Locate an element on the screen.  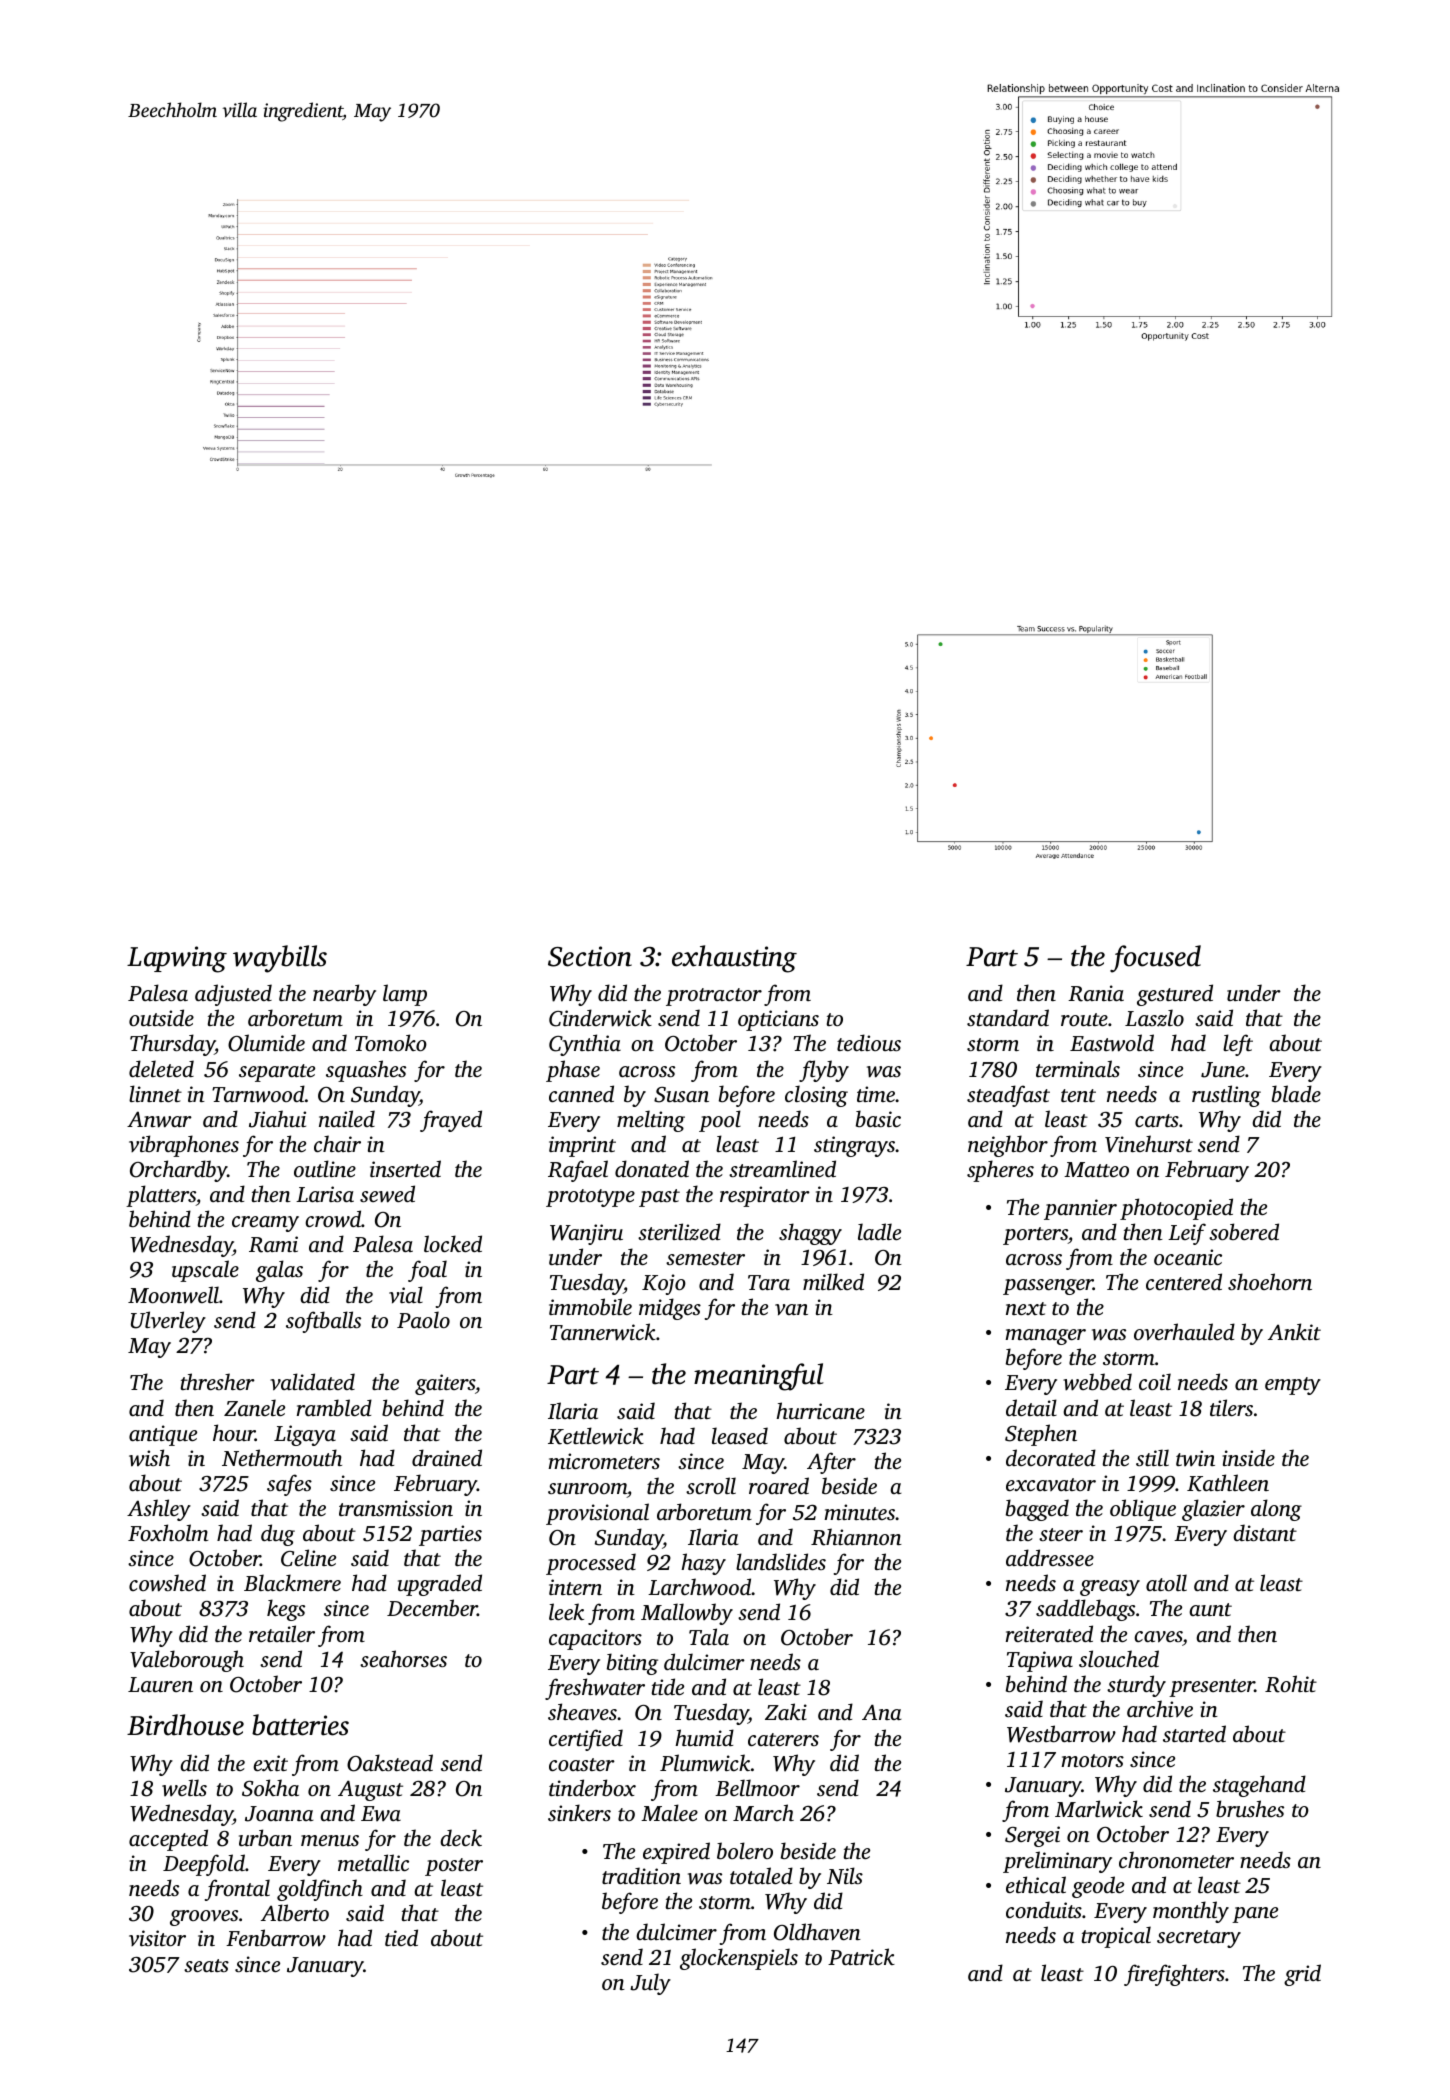
After is located at coordinates (831, 1463).
